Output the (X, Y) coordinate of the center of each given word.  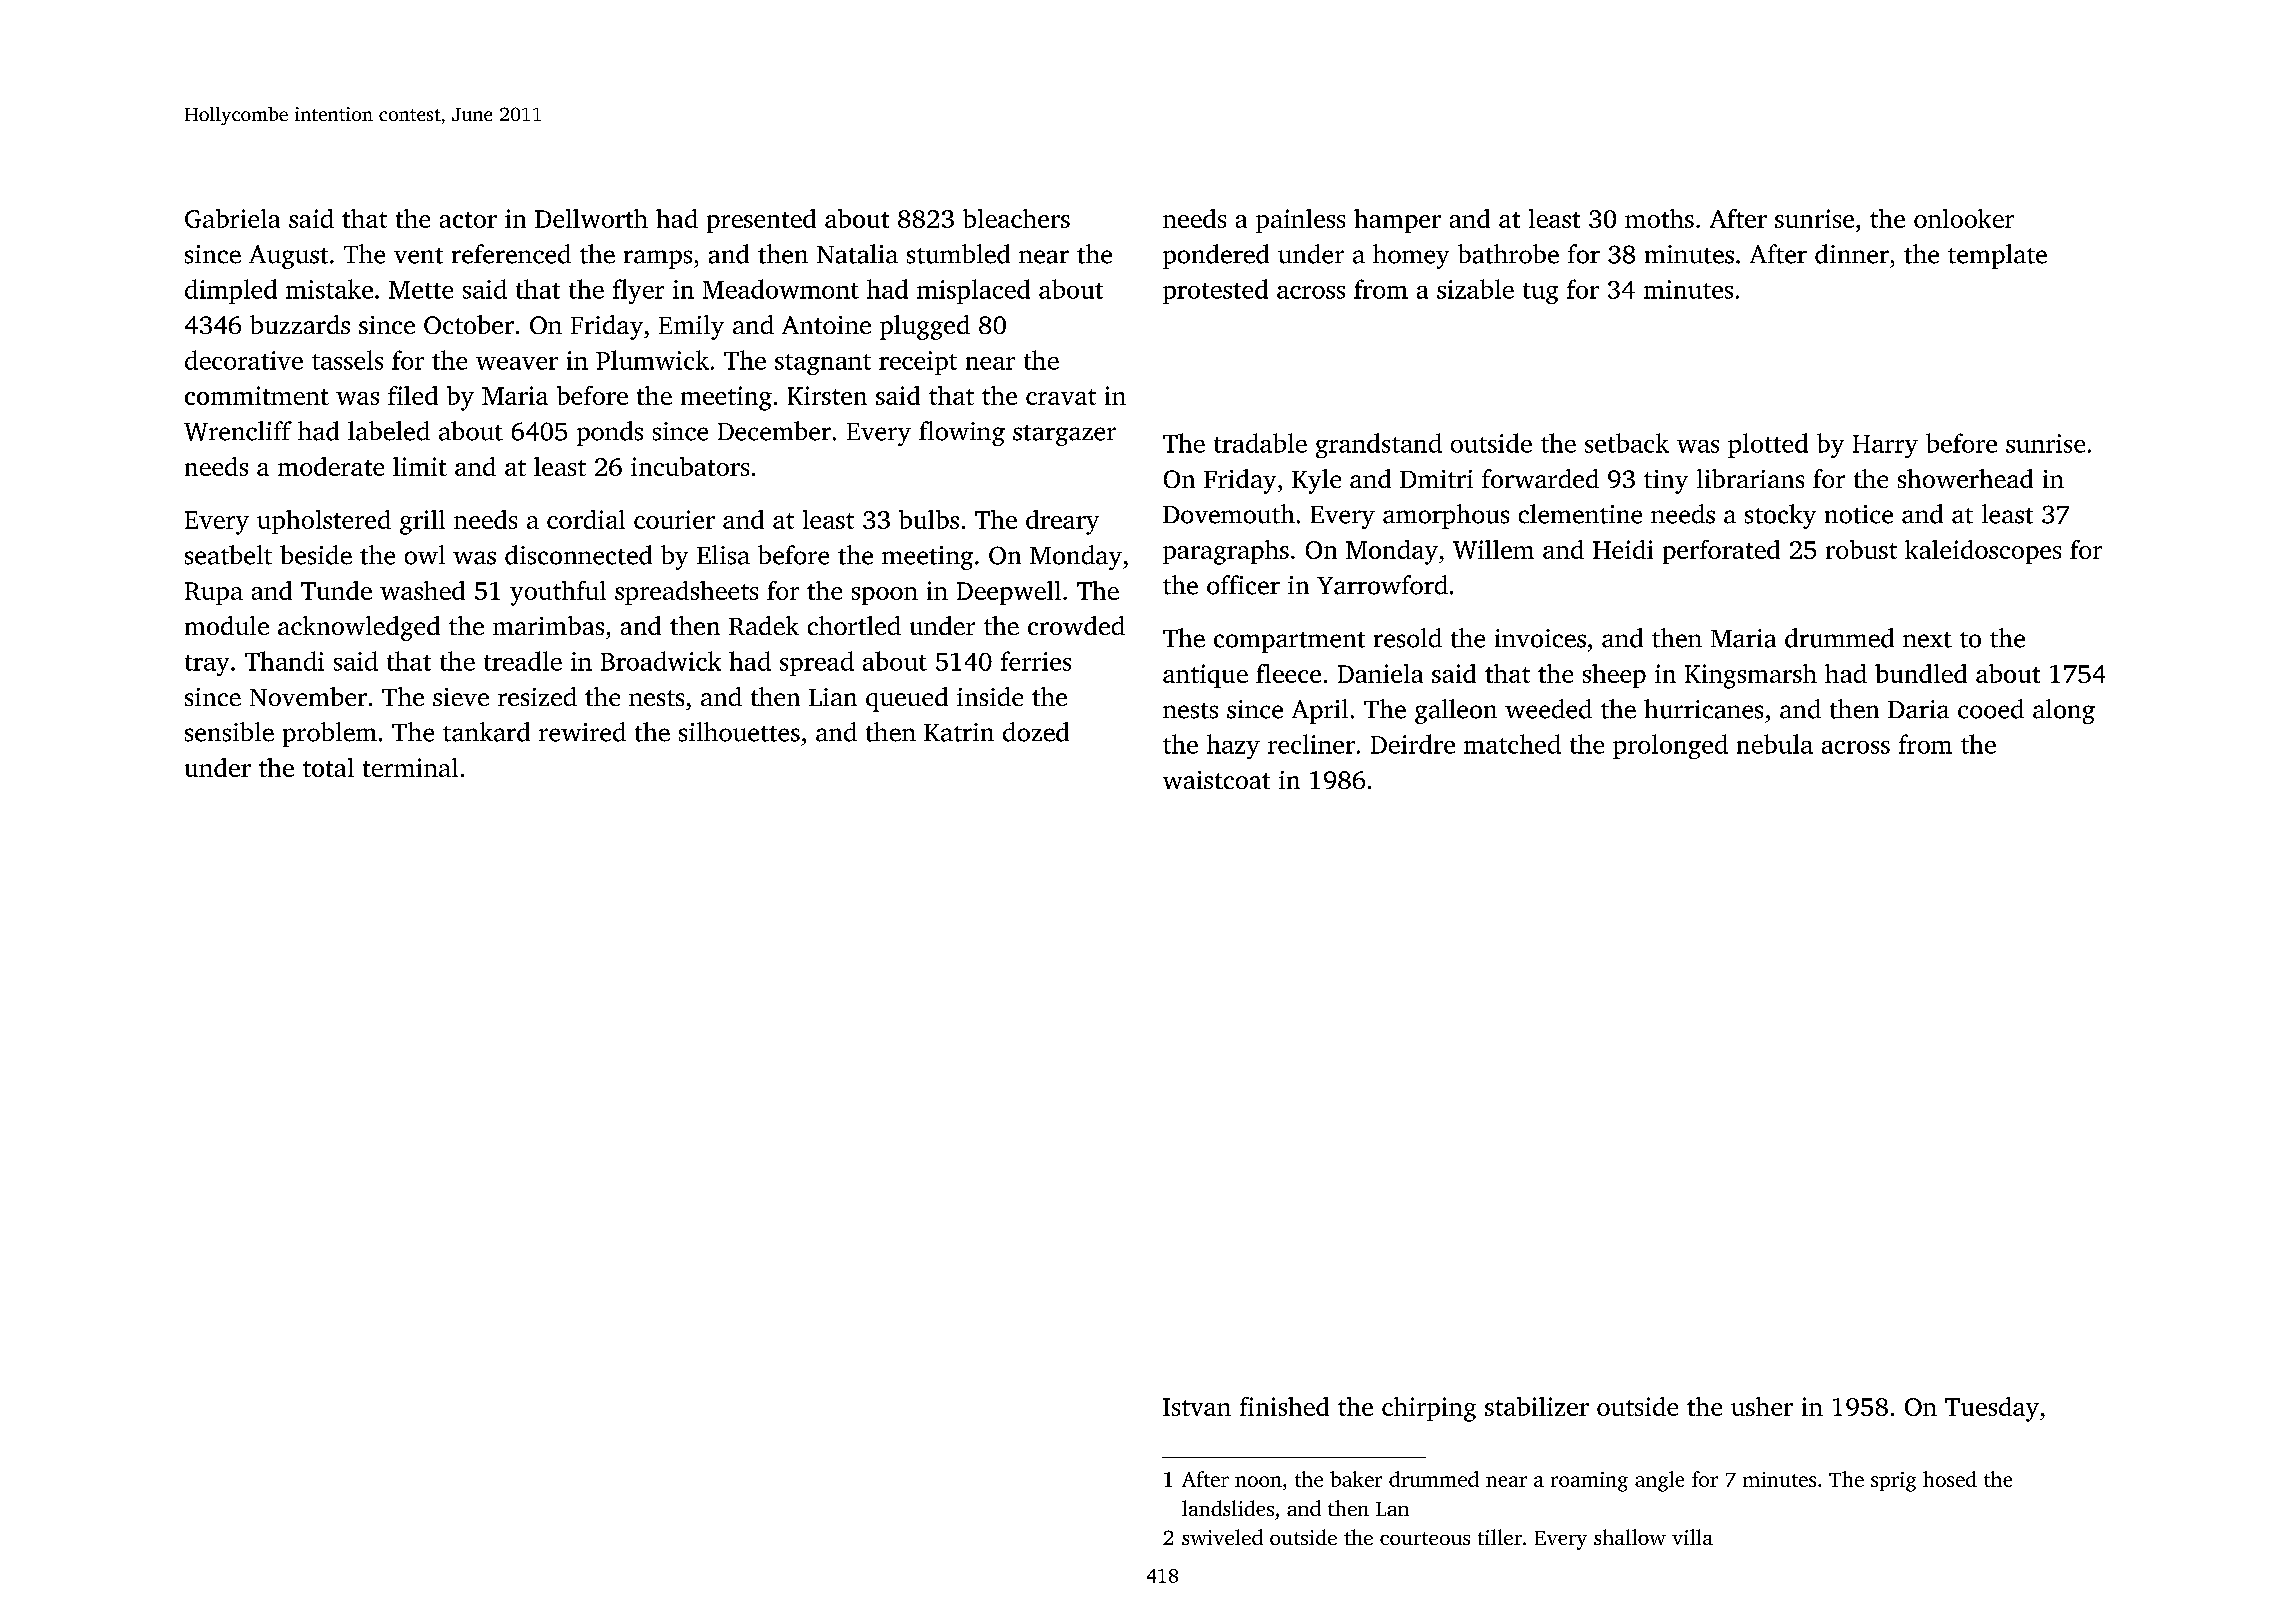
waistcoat (1216, 780)
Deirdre (1413, 744)
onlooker (1964, 218)
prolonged (1670, 746)
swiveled (1222, 1537)
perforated (1721, 552)
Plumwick (652, 360)
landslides (1228, 1508)
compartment (1289, 642)
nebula (1775, 744)
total (328, 767)
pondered (1216, 256)
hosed (1950, 1479)
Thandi (284, 661)
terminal (410, 767)
